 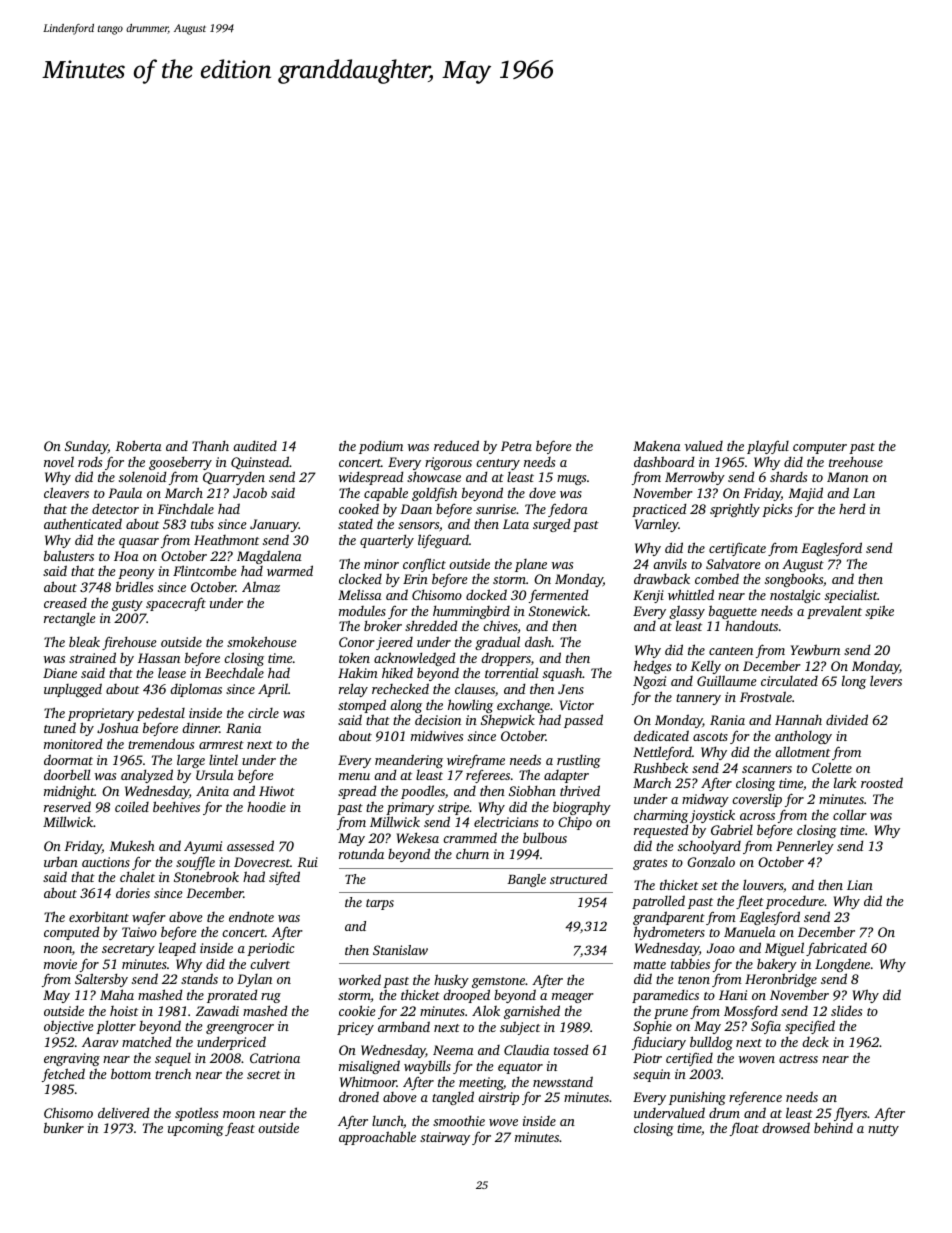 What do you see at coordinates (400, 688) in the screenshot?
I see `rechecked` at bounding box center [400, 688].
